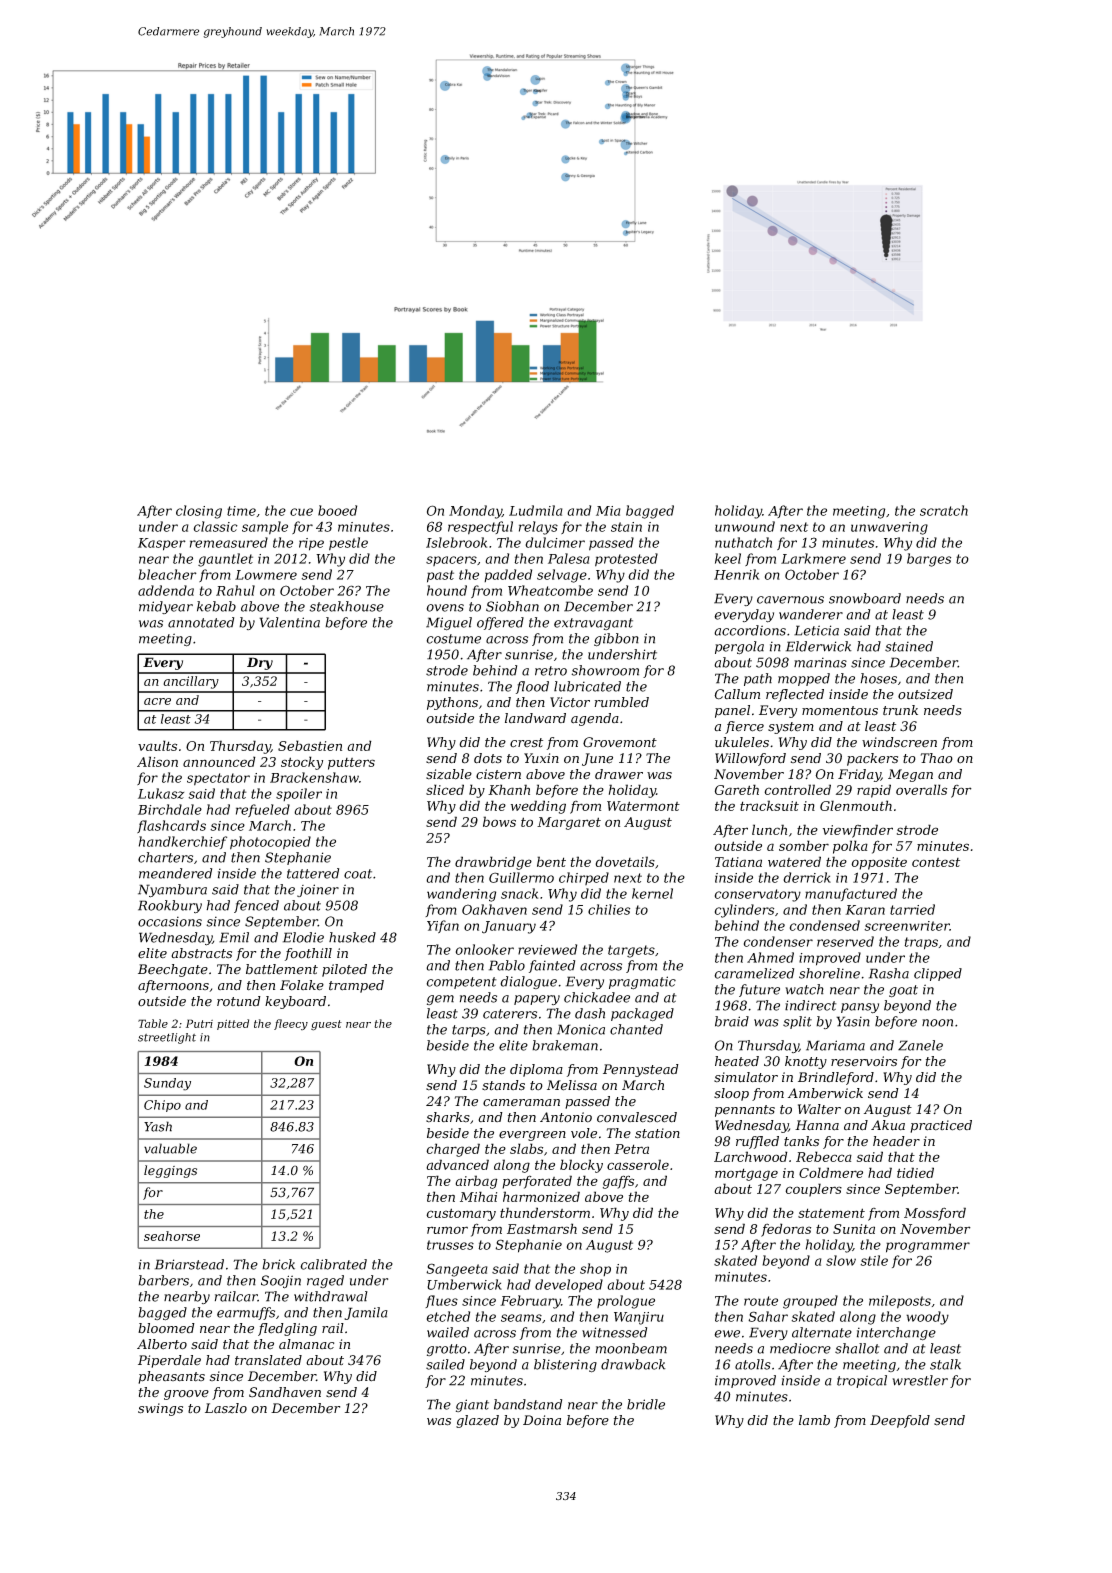  Describe the element at coordinates (542, 1420) in the page. I see `Doina` at that location.
